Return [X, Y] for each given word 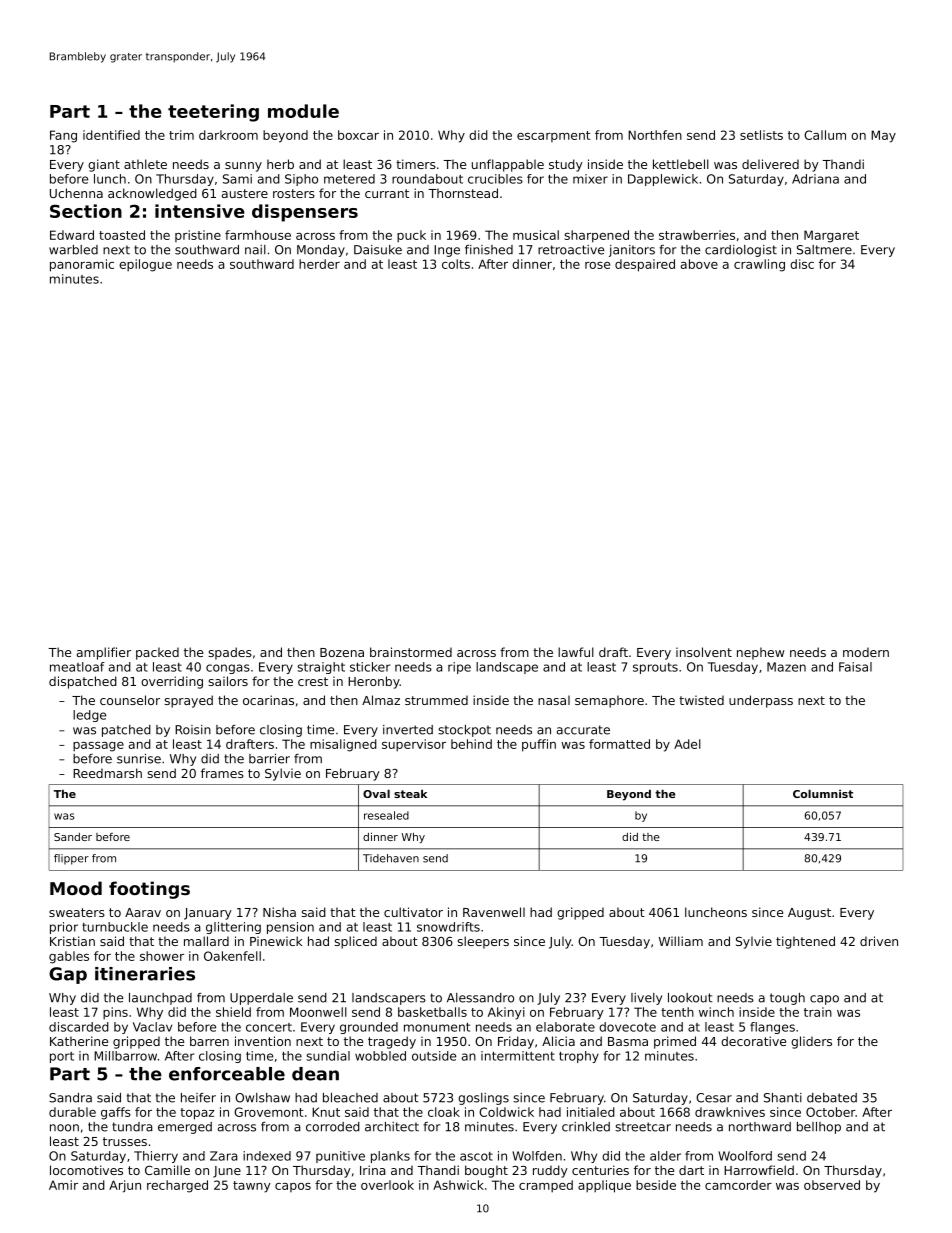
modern [866, 652]
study [566, 165]
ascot [476, 1156]
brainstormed [411, 652]
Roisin [193, 730]
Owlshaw [262, 1098]
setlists [761, 135]
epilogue [145, 265]
